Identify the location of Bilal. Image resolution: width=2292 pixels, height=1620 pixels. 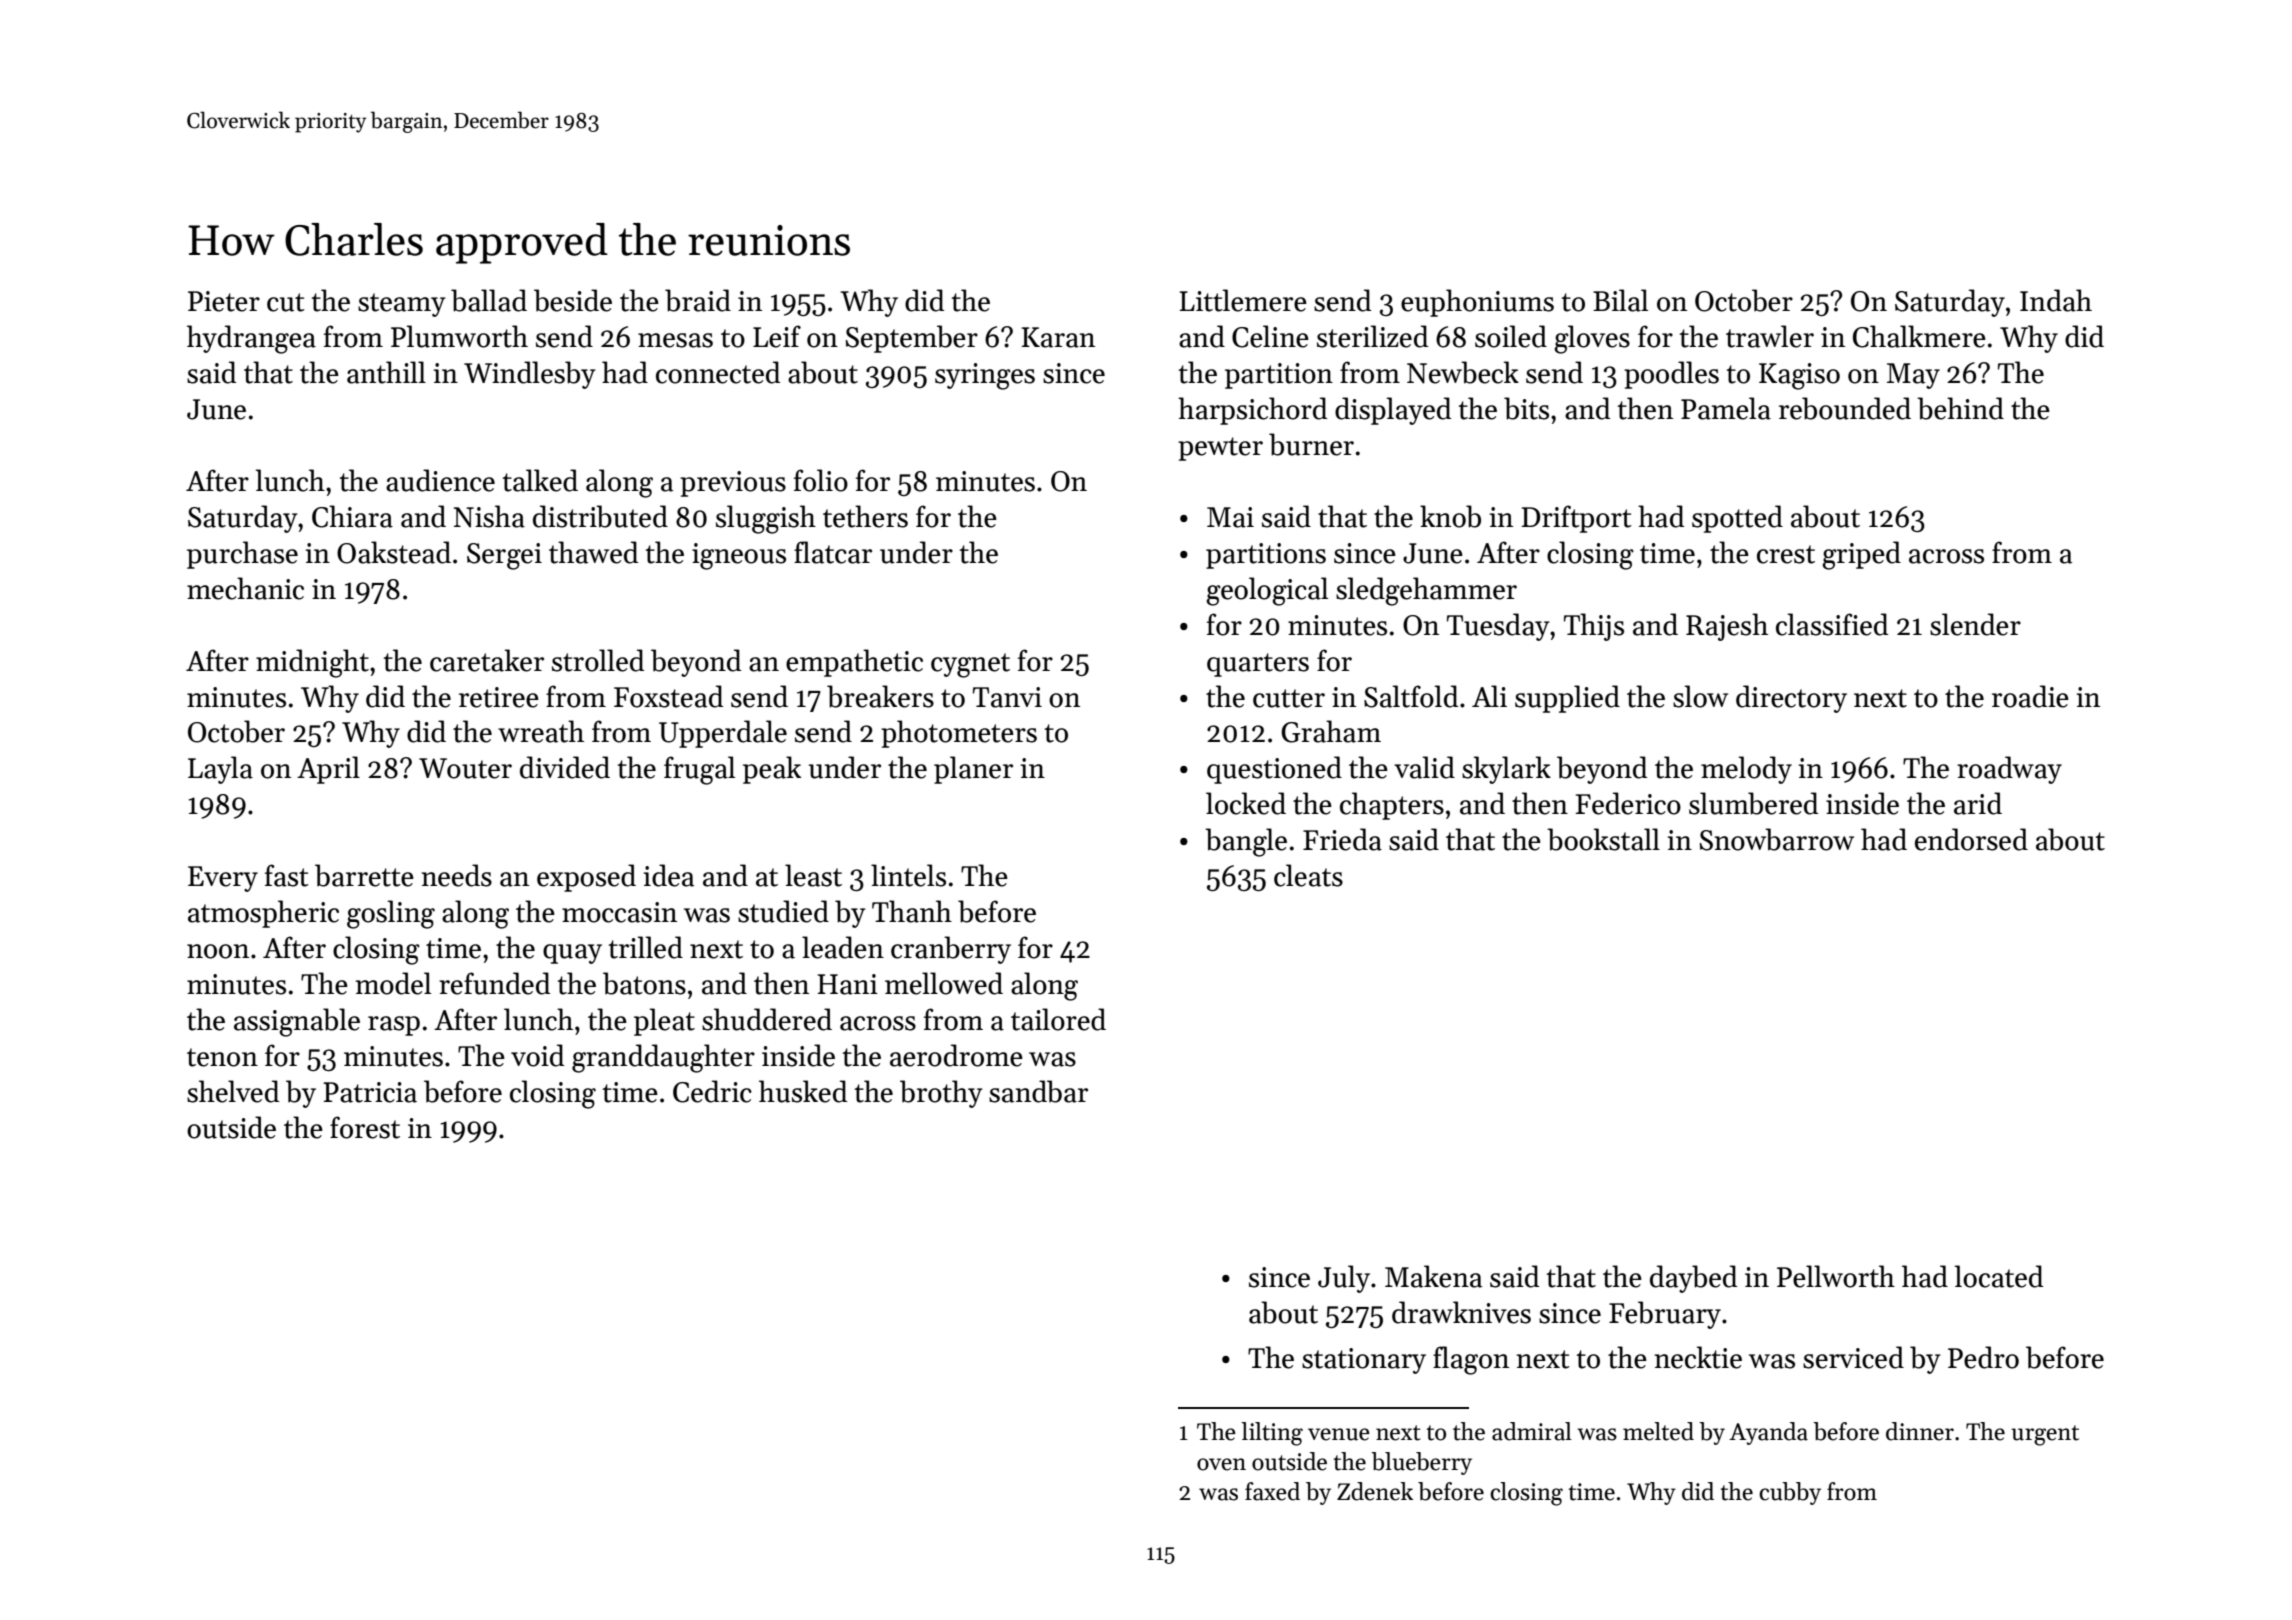
(1620, 300).
